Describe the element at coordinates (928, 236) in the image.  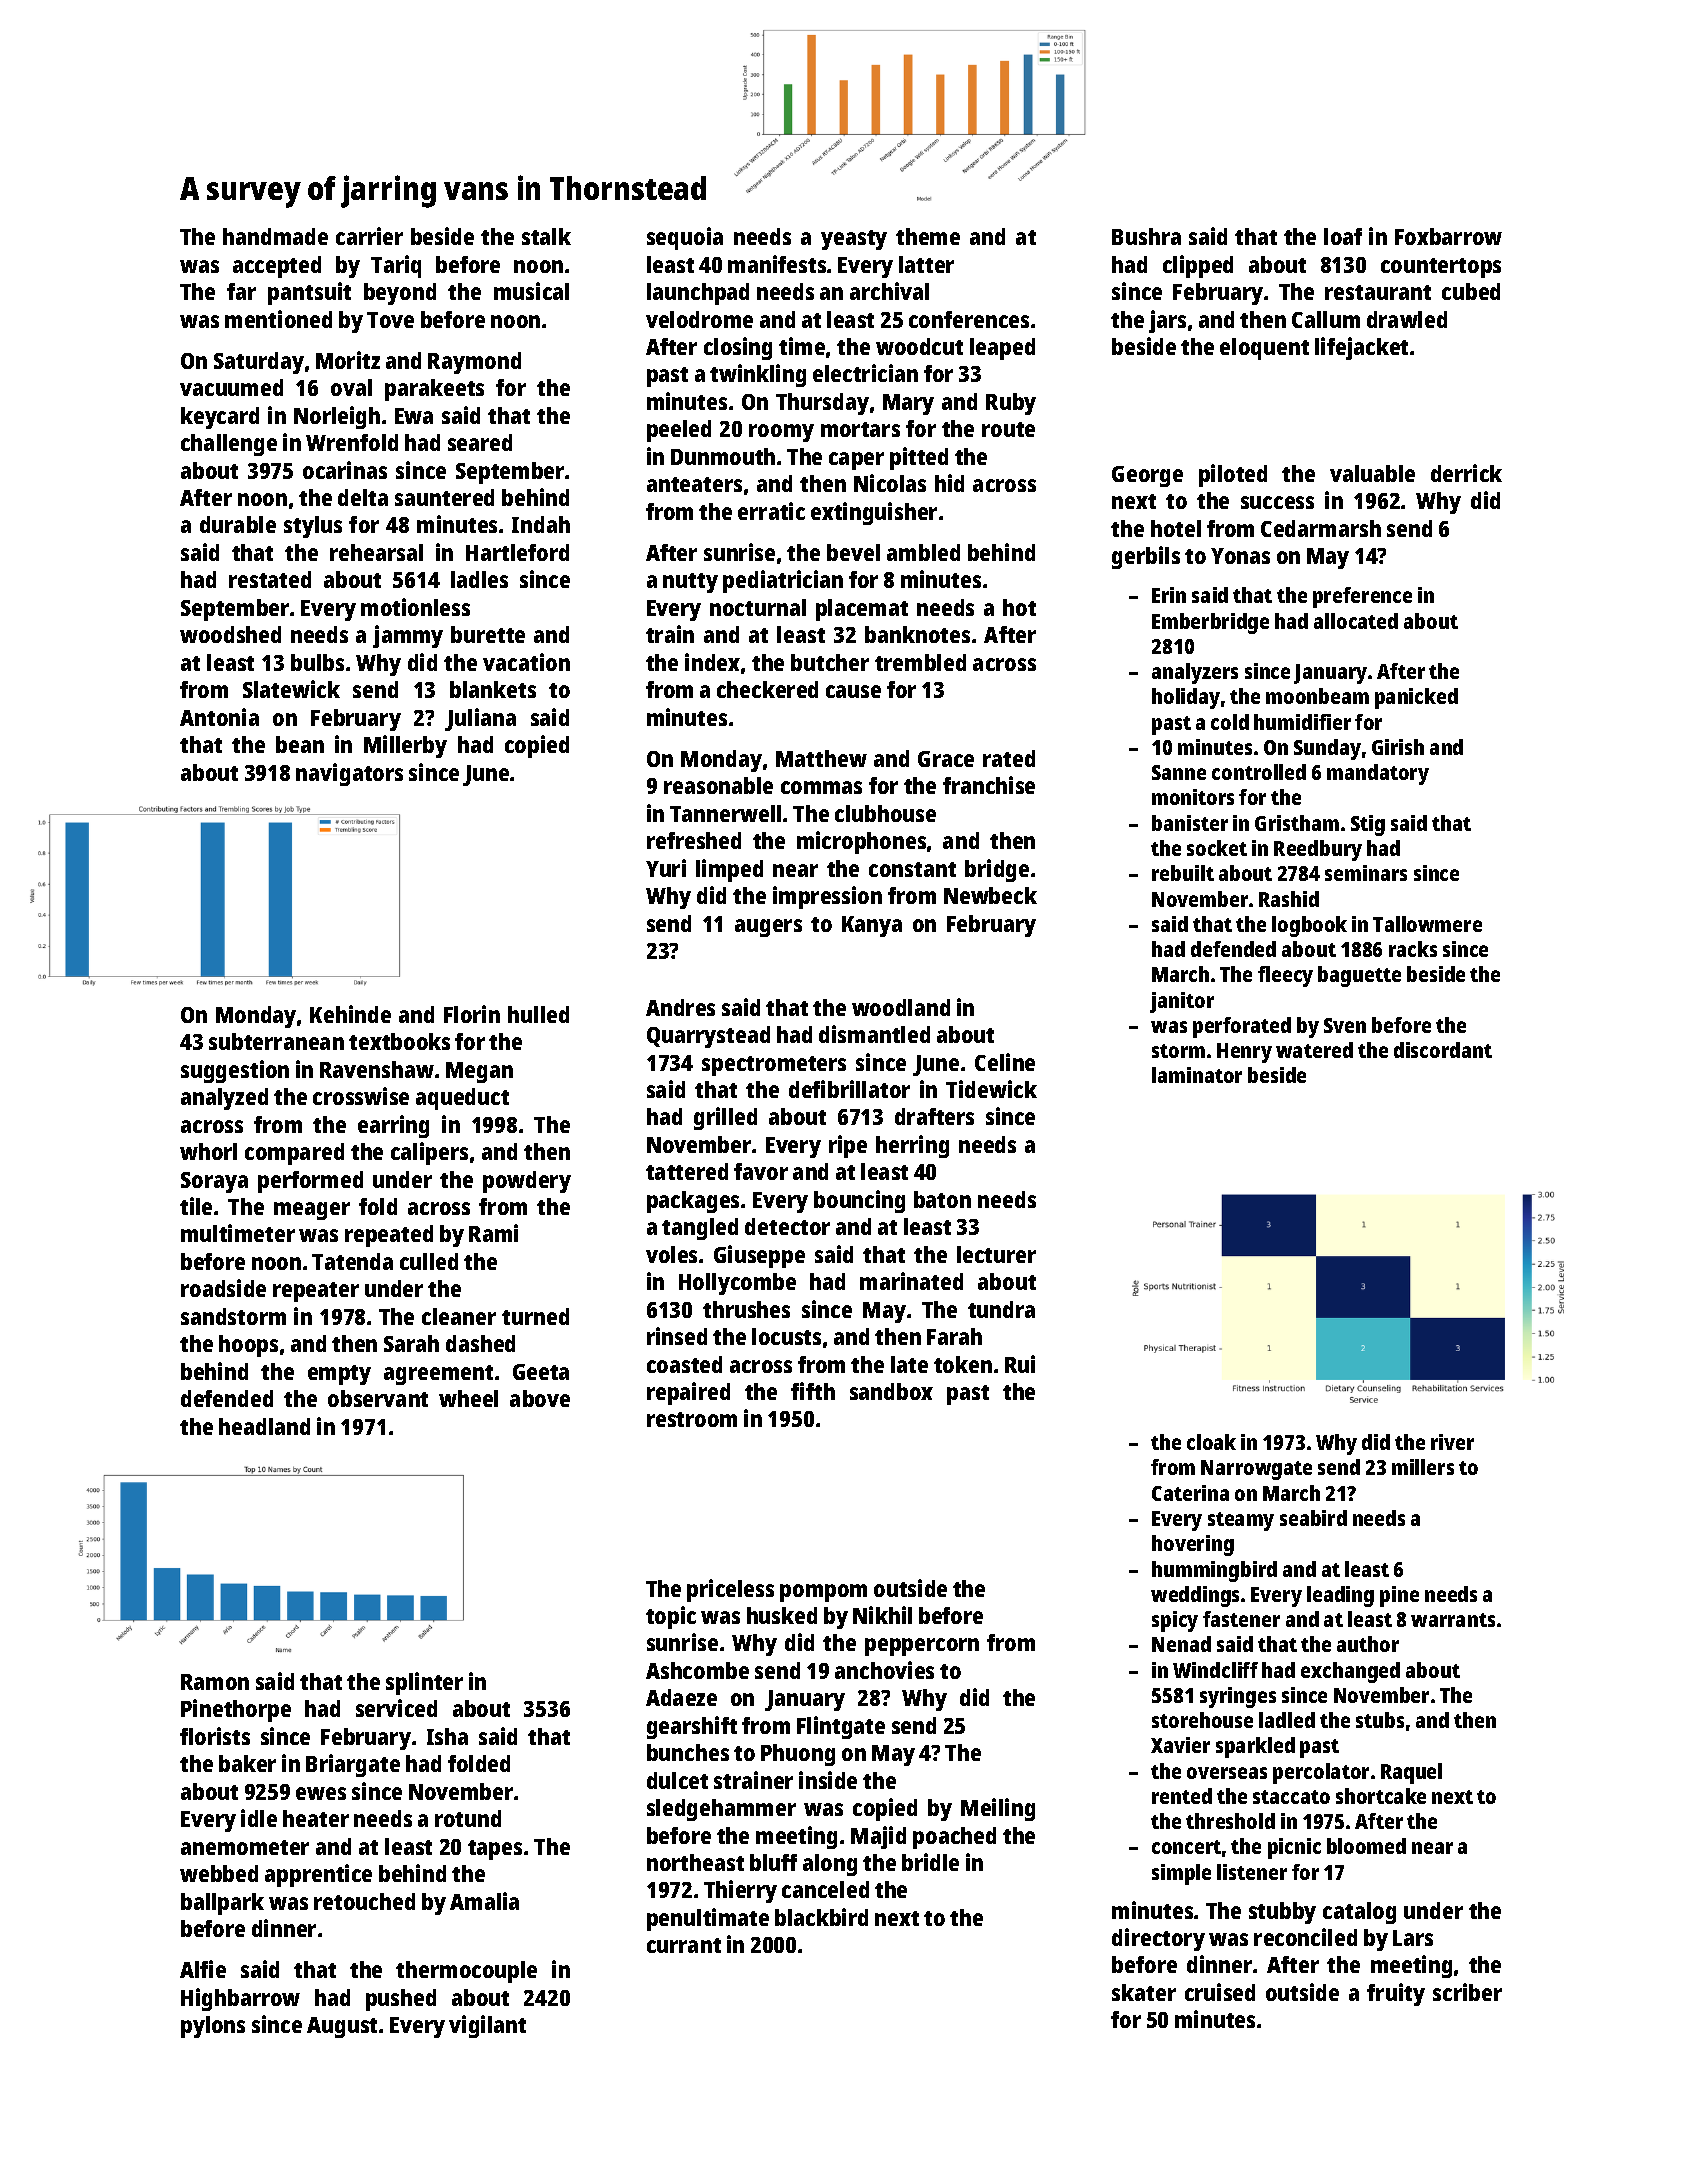
I see `theme` at that location.
